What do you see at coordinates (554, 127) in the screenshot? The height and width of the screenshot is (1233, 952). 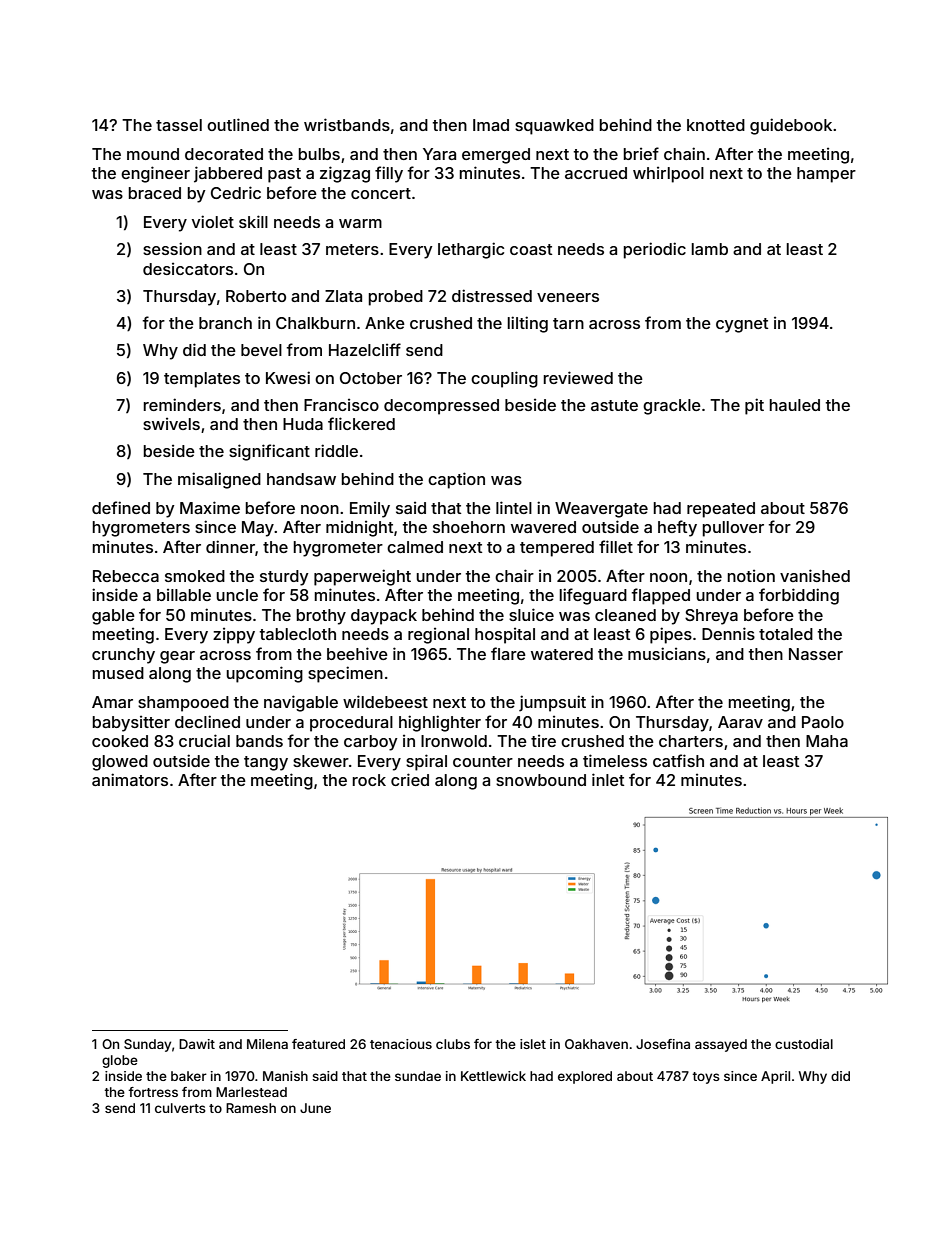 I see `squawked` at bounding box center [554, 127].
